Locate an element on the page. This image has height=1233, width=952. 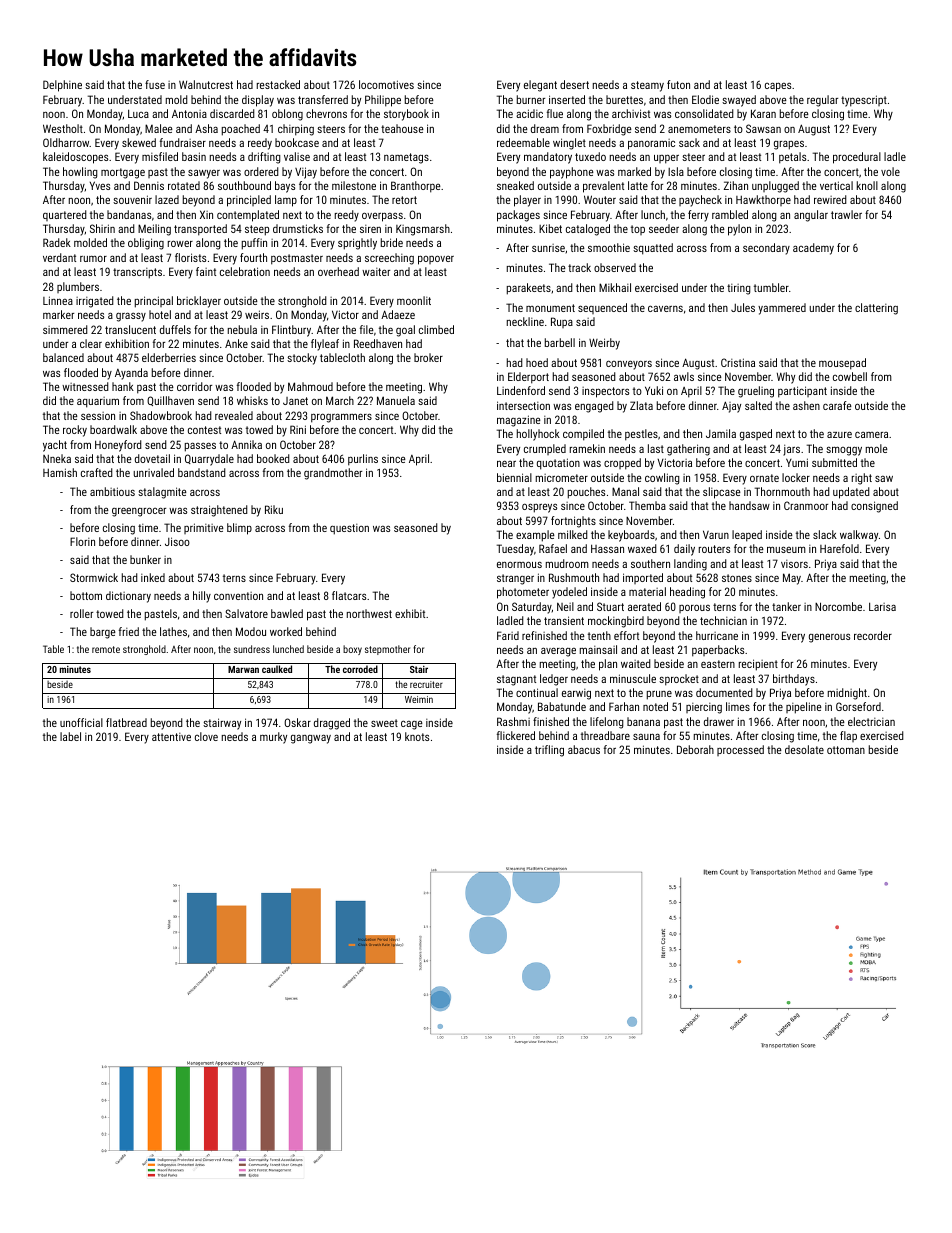
Delphine is located at coordinates (62, 86).
